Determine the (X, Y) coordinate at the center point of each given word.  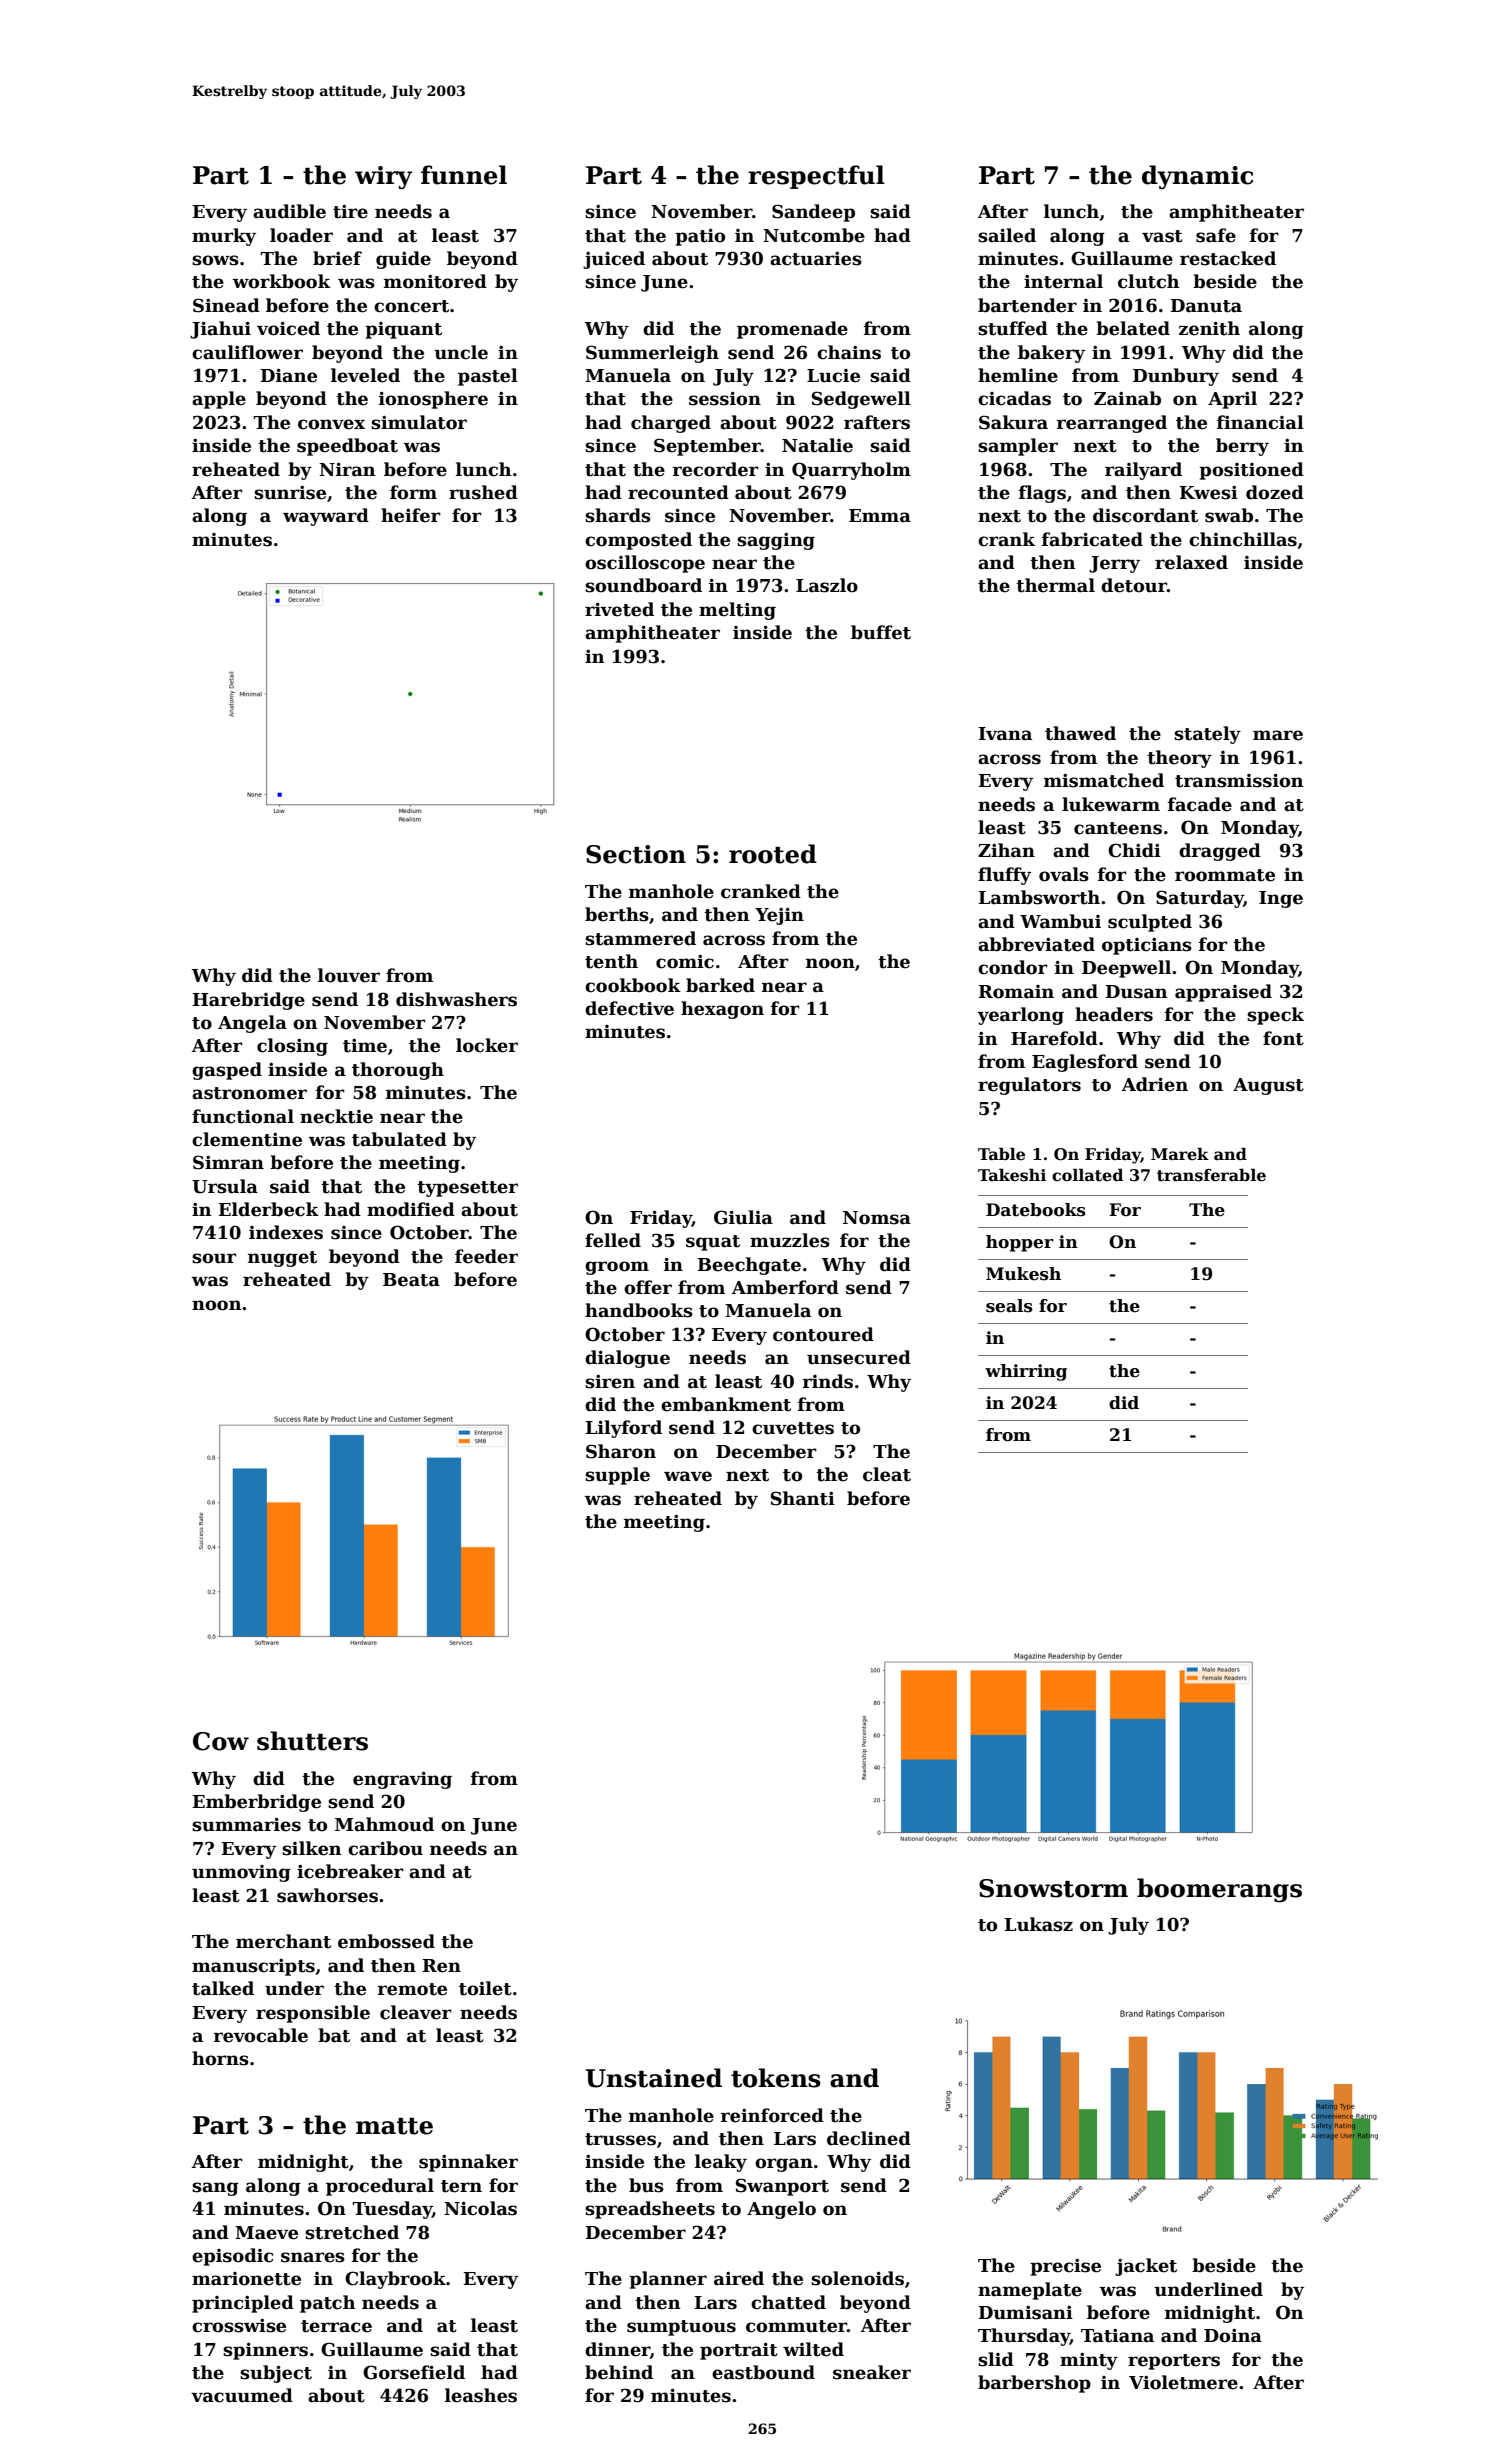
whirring (1026, 1372)
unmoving (241, 1873)
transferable (1211, 1175)
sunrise (290, 493)
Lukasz (1038, 1924)
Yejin (779, 916)
